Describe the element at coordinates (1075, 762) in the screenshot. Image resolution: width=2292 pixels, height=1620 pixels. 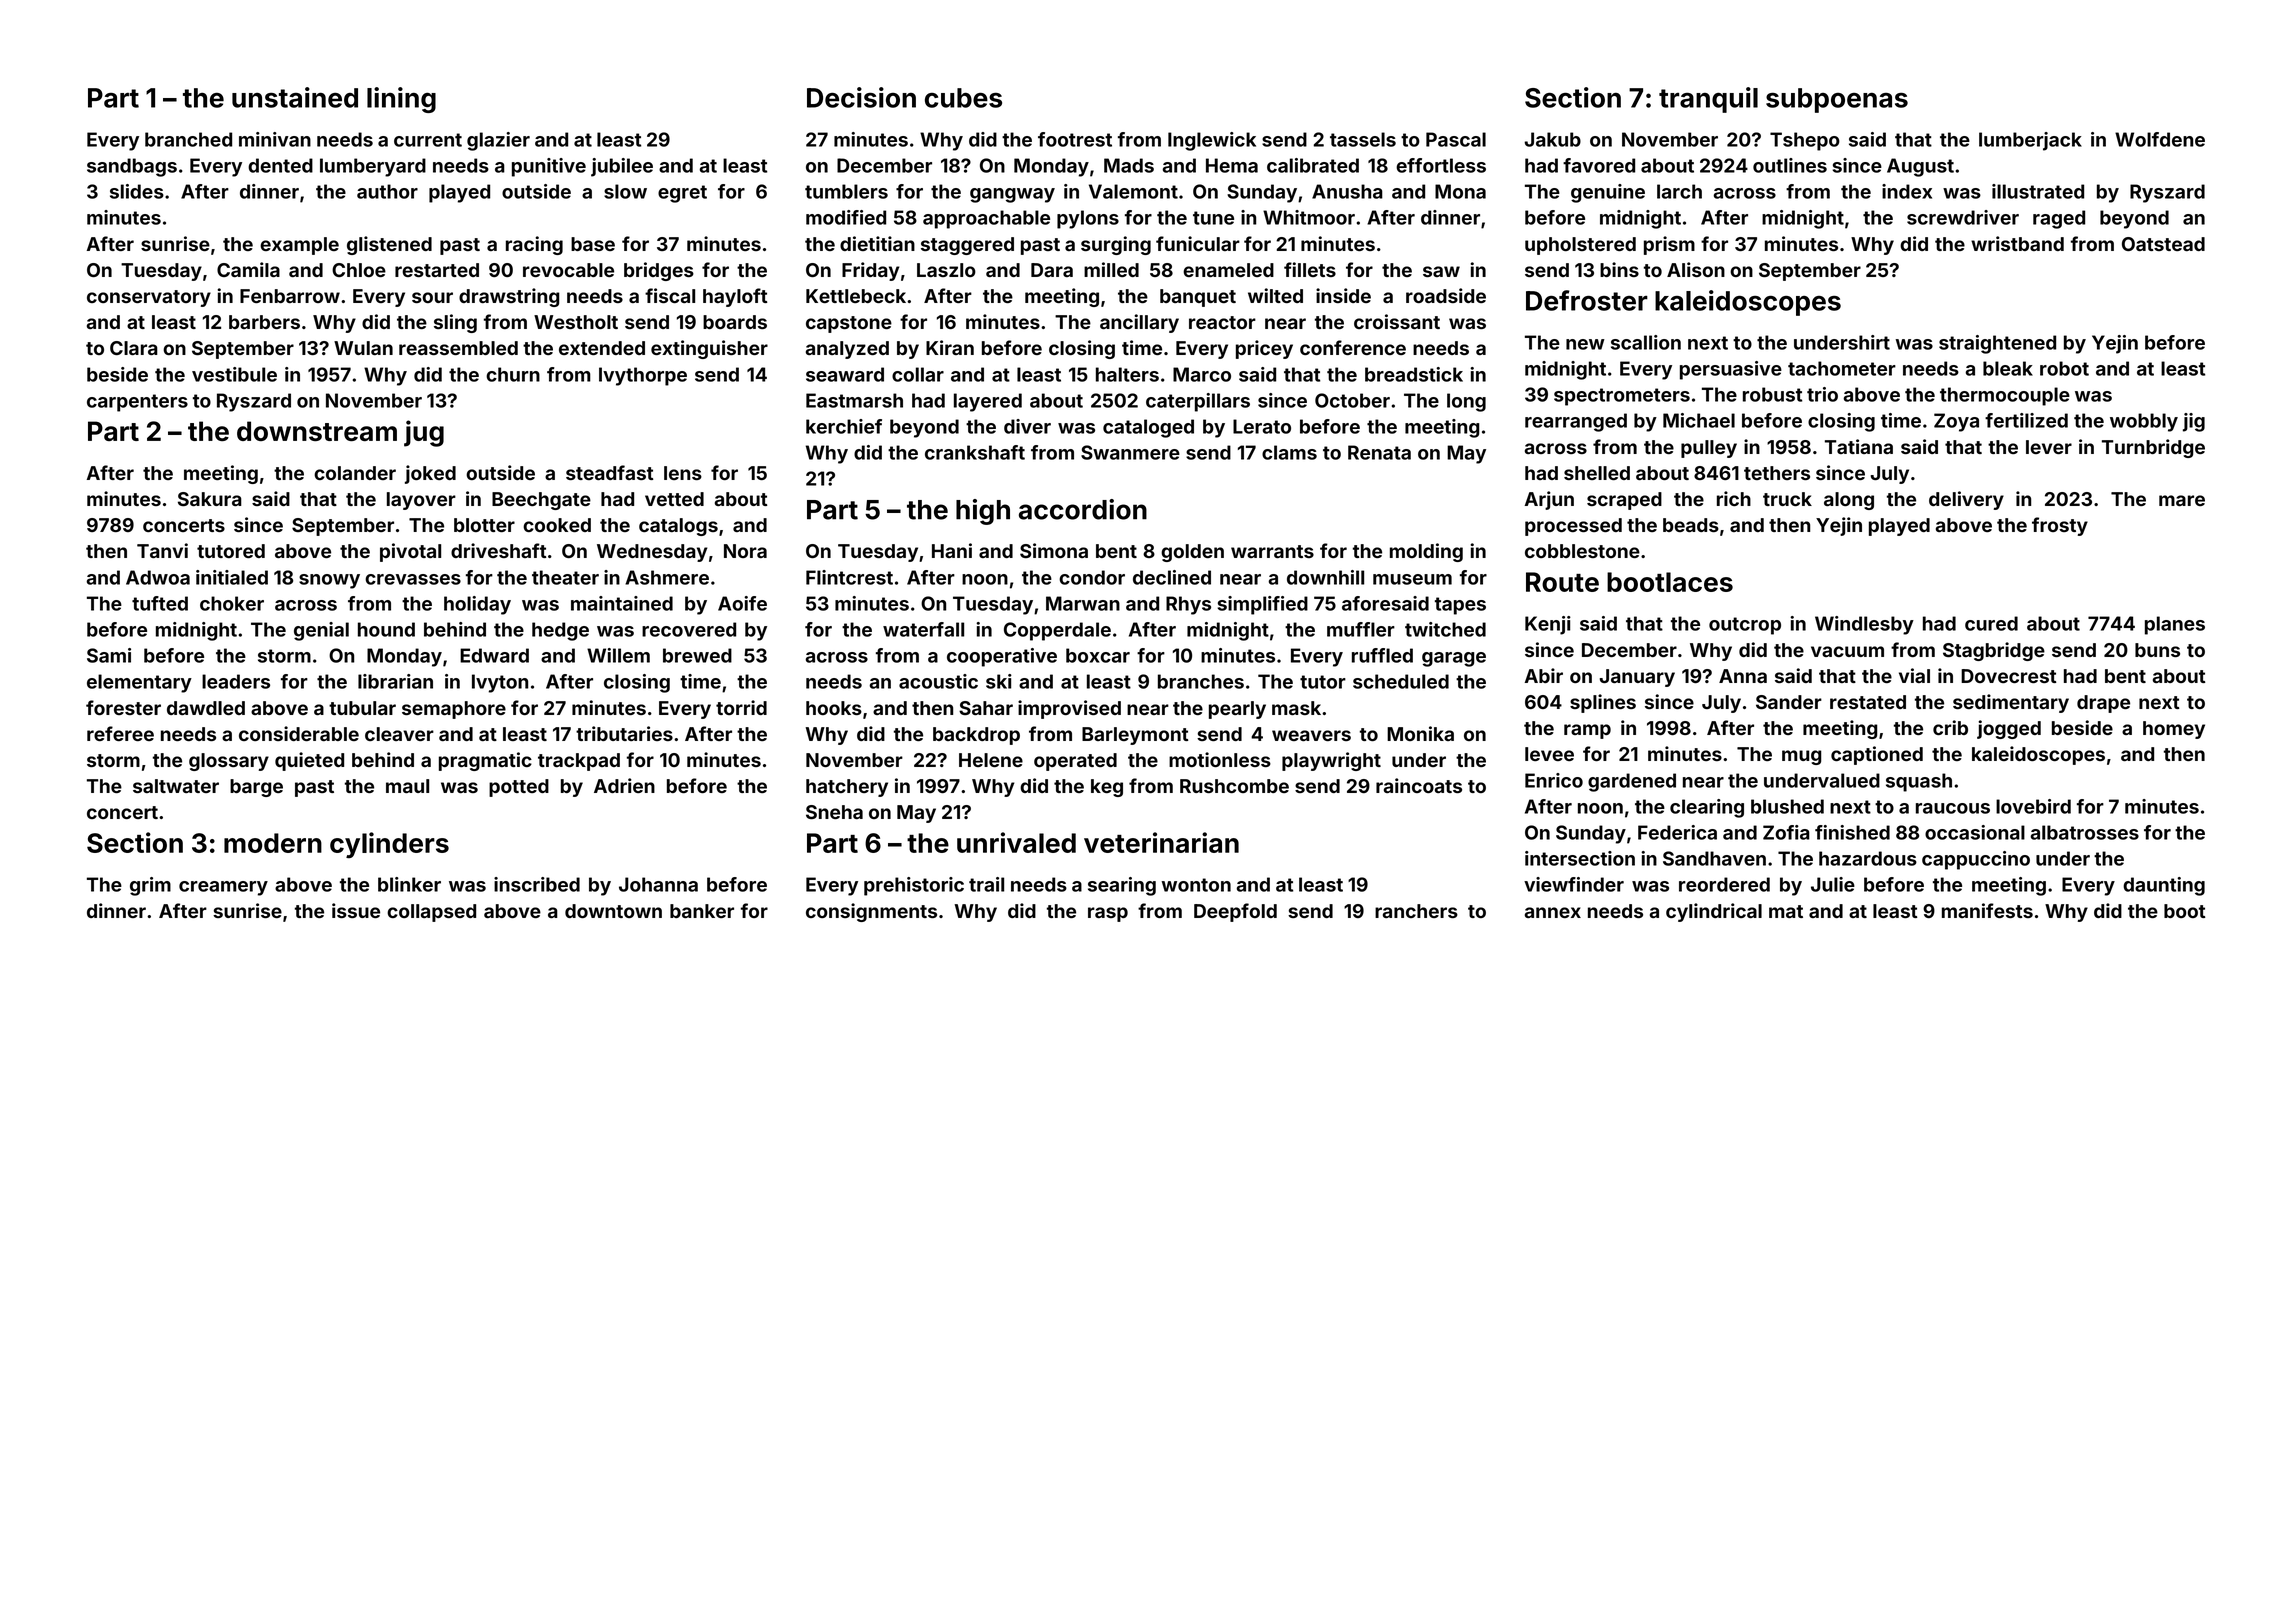
I see `operated` at that location.
